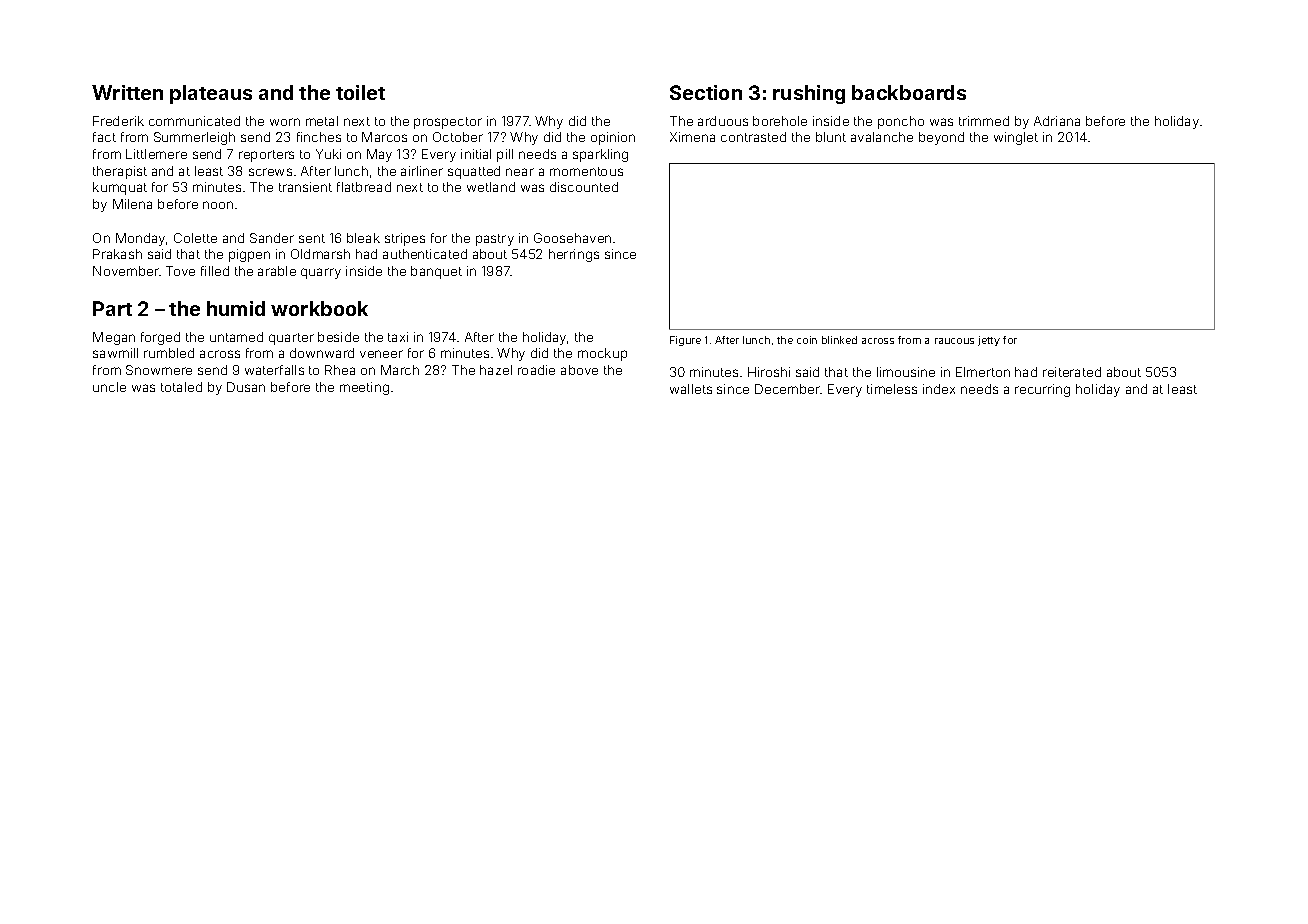 This screenshot has width=1308, height=924. What do you see at coordinates (584, 187) in the screenshot?
I see `discounted` at bounding box center [584, 187].
